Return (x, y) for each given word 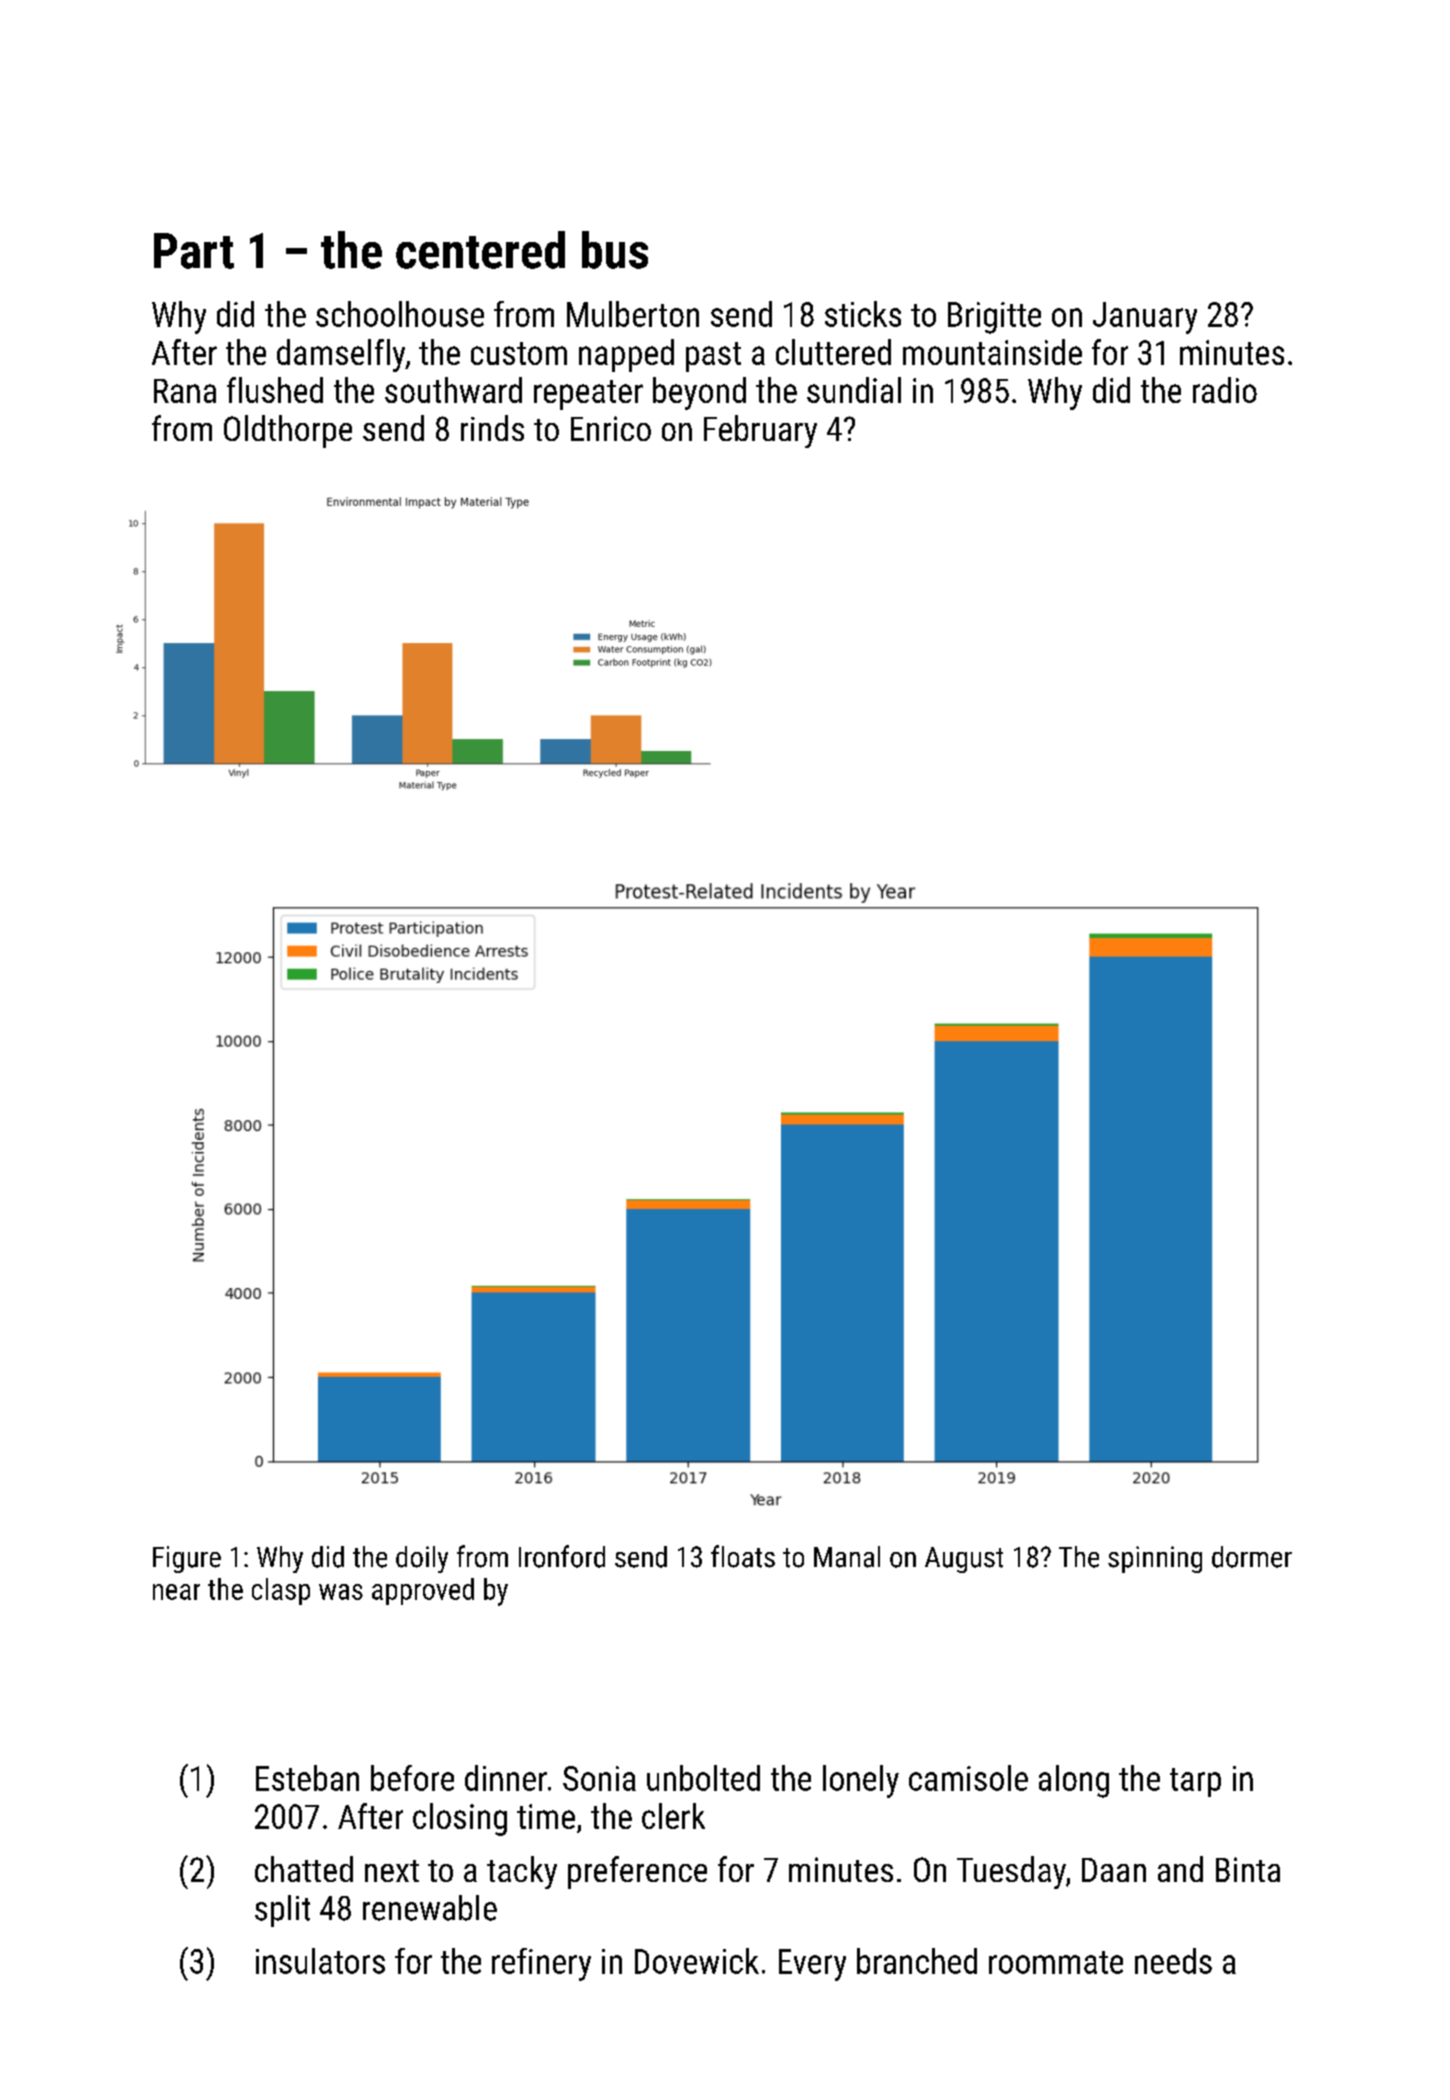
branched (917, 1961)
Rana (185, 391)
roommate (1056, 1962)
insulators (320, 1961)
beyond (699, 393)
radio (1225, 390)
